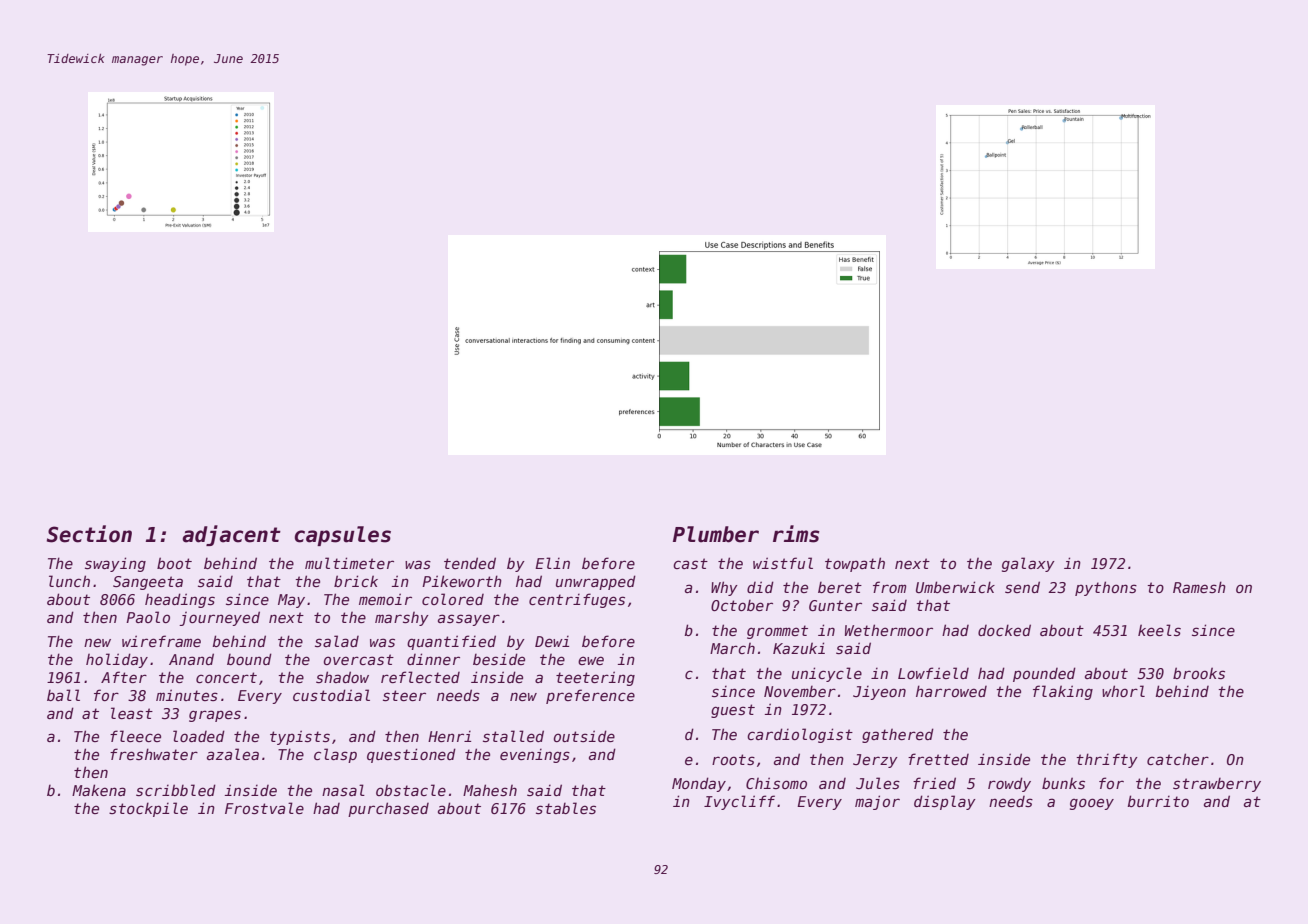 This screenshot has height=924, width=1308. Describe the element at coordinates (739, 802) in the screenshot. I see `Ivycliff` at that location.
